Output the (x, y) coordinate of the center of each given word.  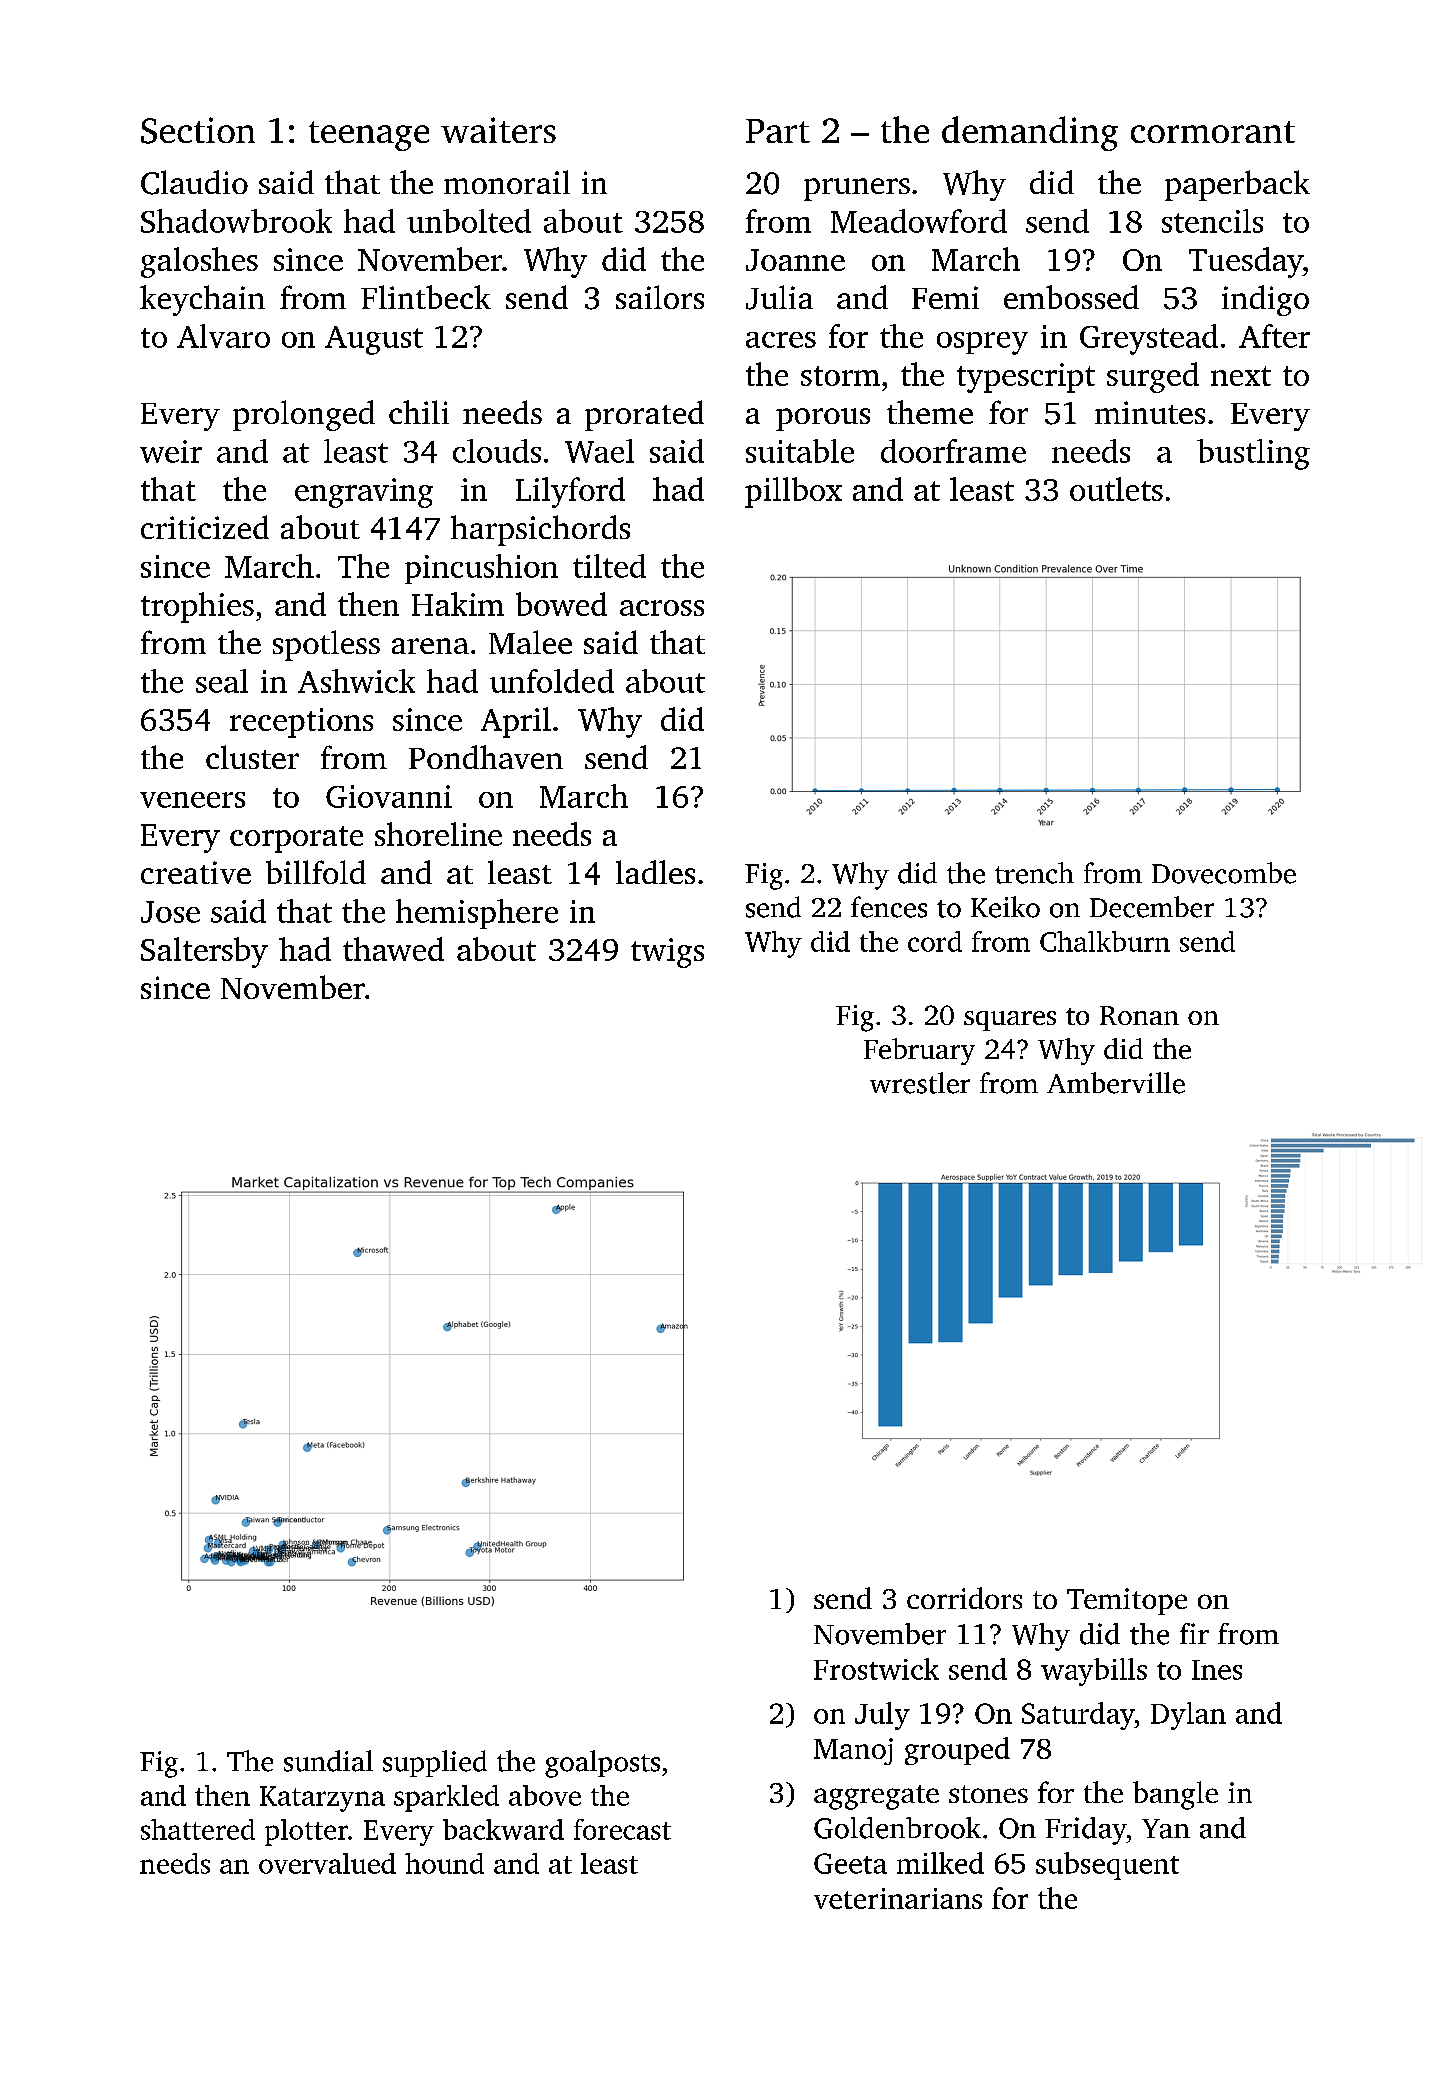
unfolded (552, 681)
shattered (198, 1829)
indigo (1265, 300)
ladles (655, 872)
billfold (316, 872)
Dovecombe (1224, 873)
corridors (964, 1598)
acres (781, 340)
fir (1194, 1633)
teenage (369, 136)
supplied (435, 1763)
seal (222, 681)
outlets (1116, 489)
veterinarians (898, 1898)
